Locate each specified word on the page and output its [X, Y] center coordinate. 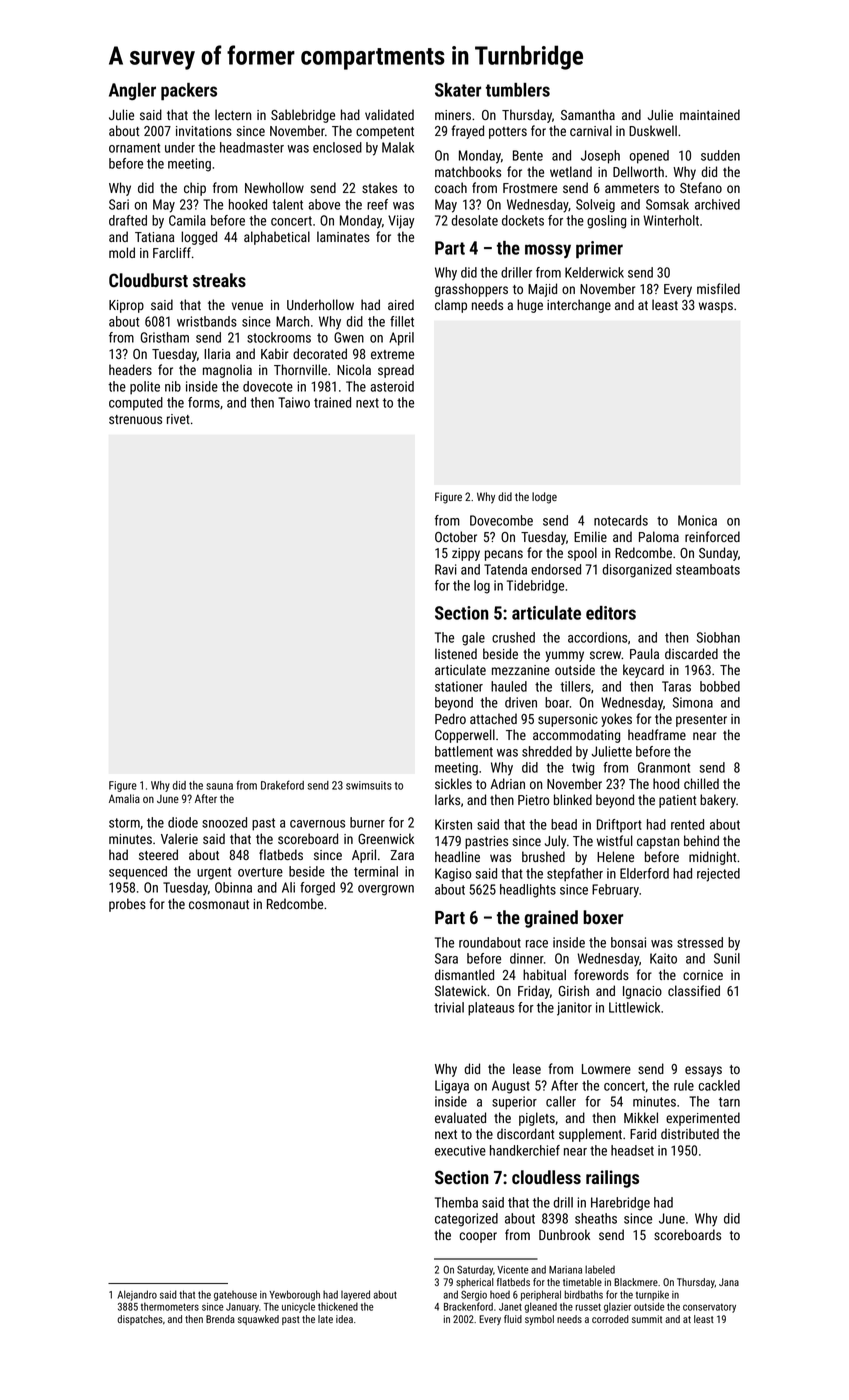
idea [344, 1319]
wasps [716, 307]
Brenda [220, 1319]
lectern [233, 114]
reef [377, 204]
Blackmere [636, 1282]
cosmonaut [219, 904]
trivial [449, 1007]
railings [612, 1179]
